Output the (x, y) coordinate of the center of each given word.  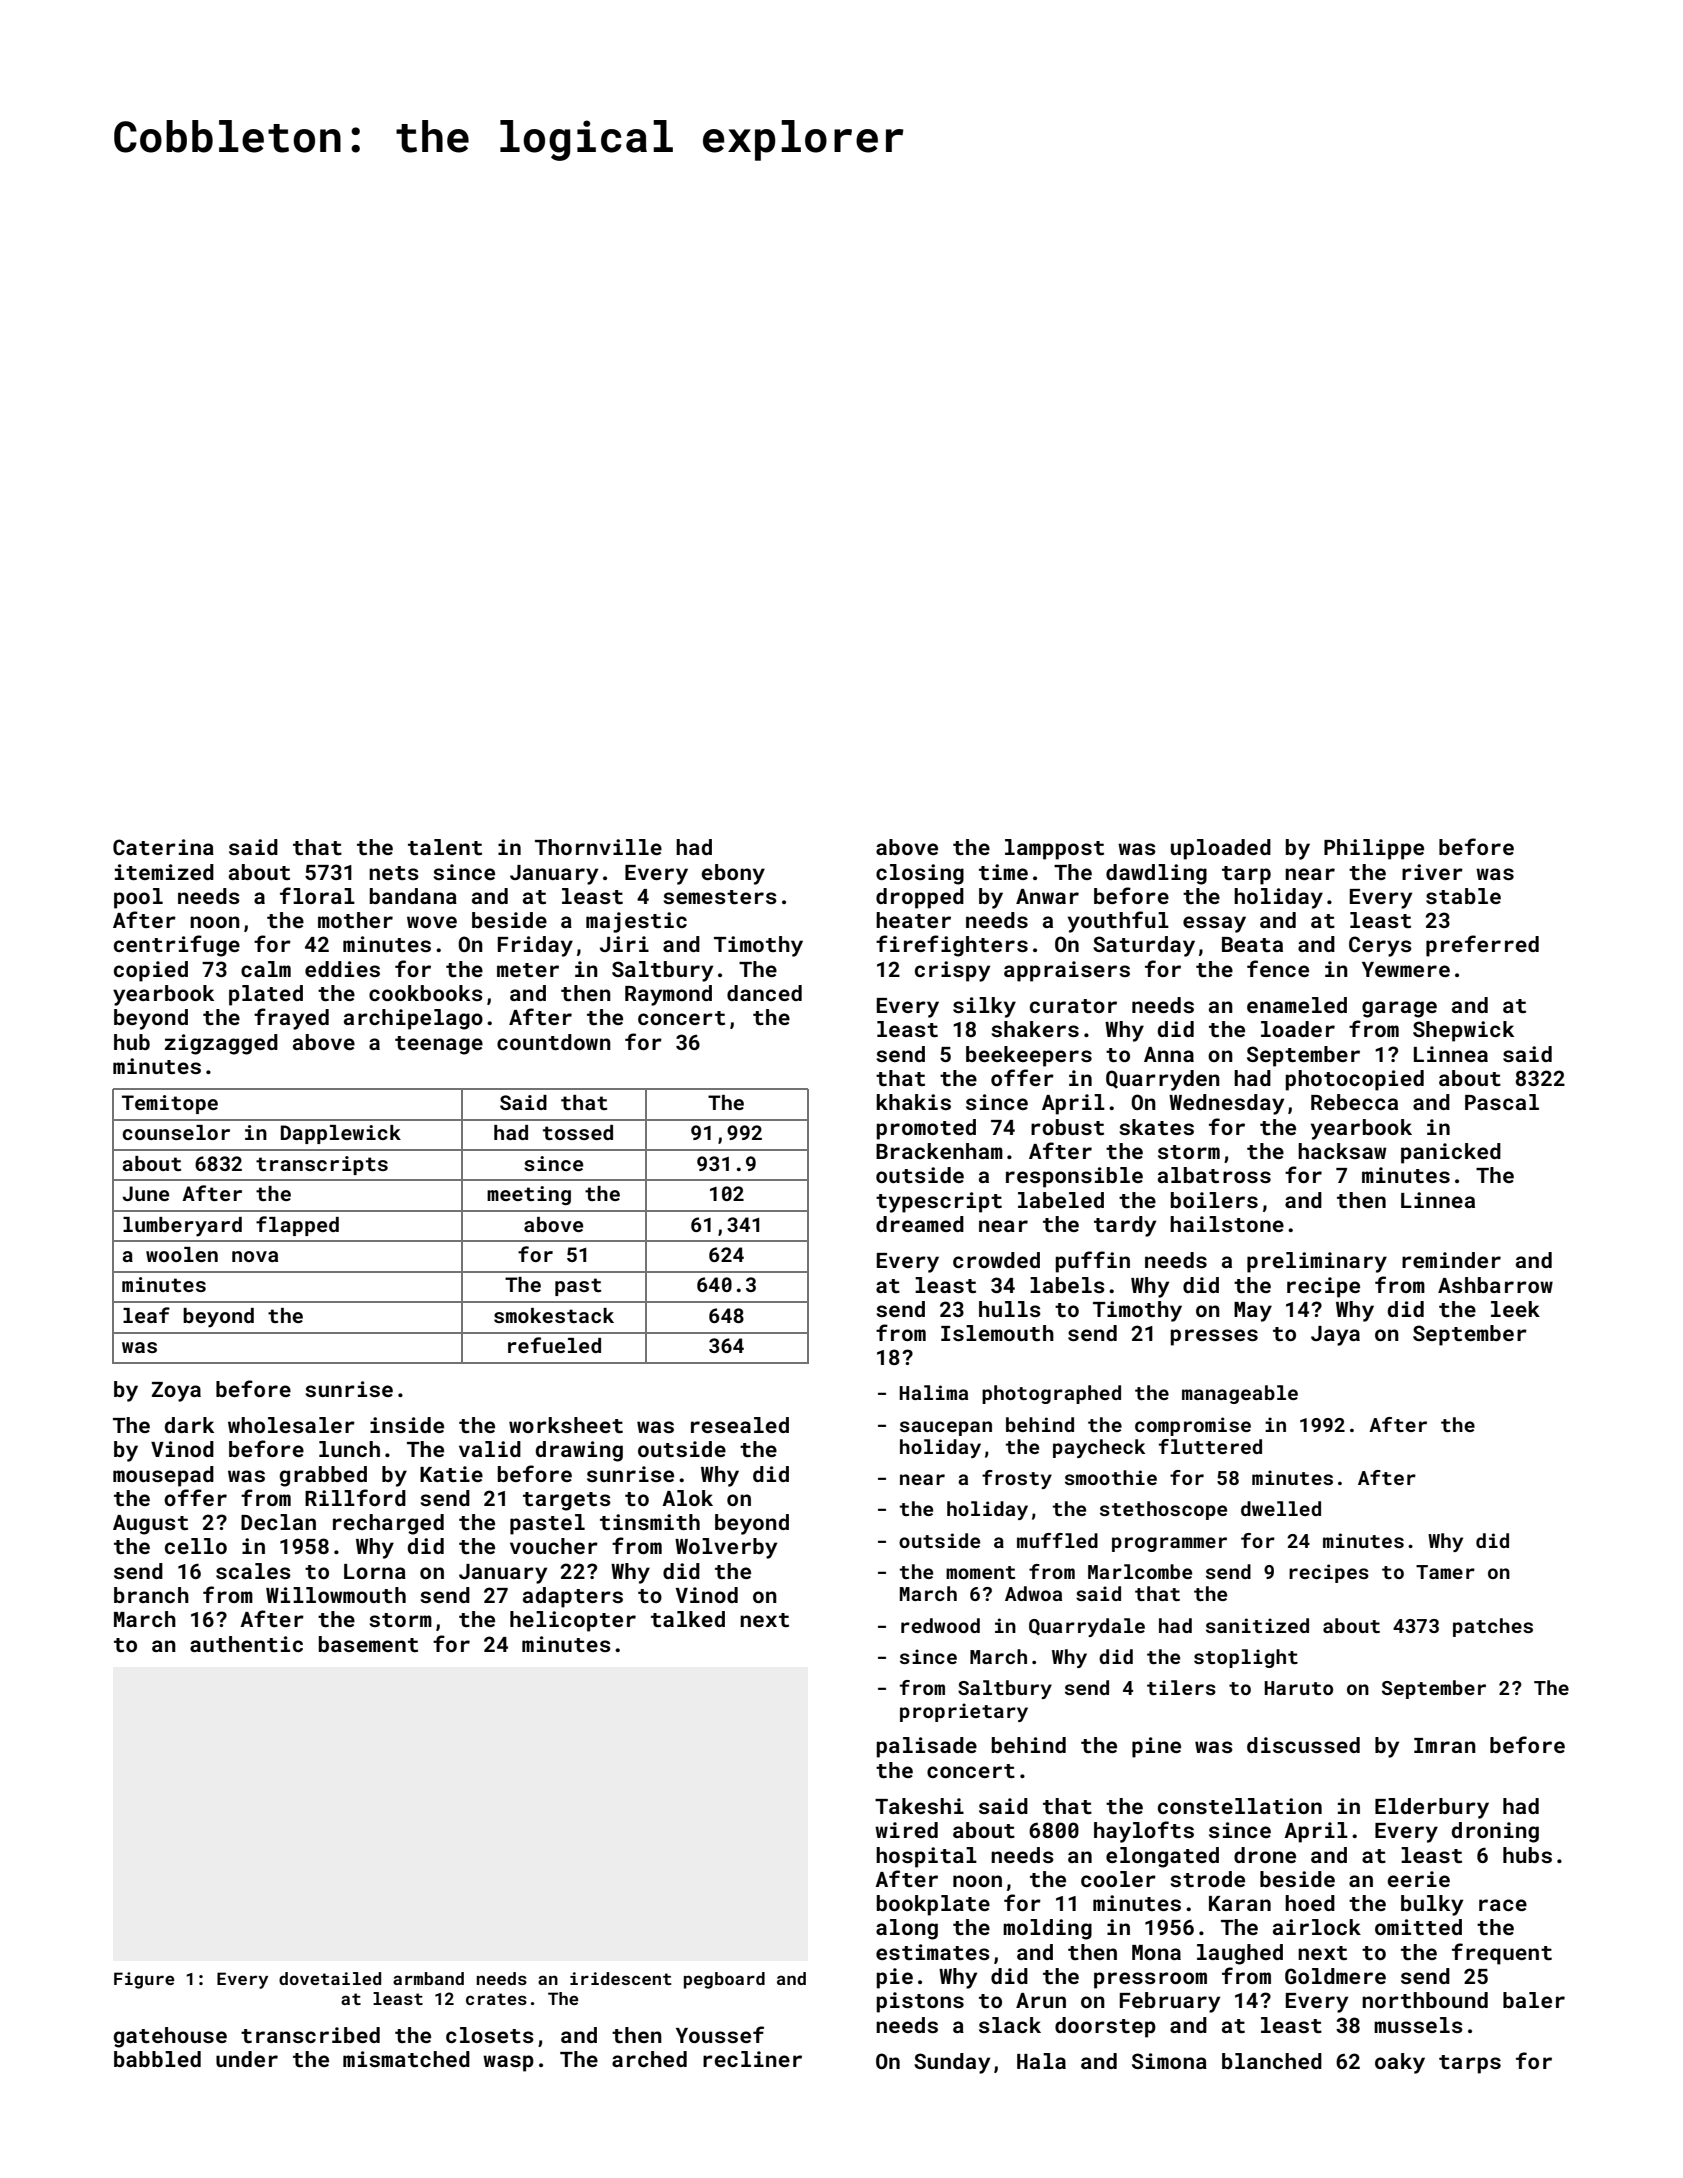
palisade (926, 1747)
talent (445, 847)
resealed (740, 1425)
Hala (1041, 2061)
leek (1515, 1309)
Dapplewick (341, 1134)
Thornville (598, 847)
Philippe (1374, 849)
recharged (388, 1524)
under (247, 2059)
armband (428, 1978)
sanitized (1257, 1625)
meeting (529, 1195)
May (1253, 1312)
